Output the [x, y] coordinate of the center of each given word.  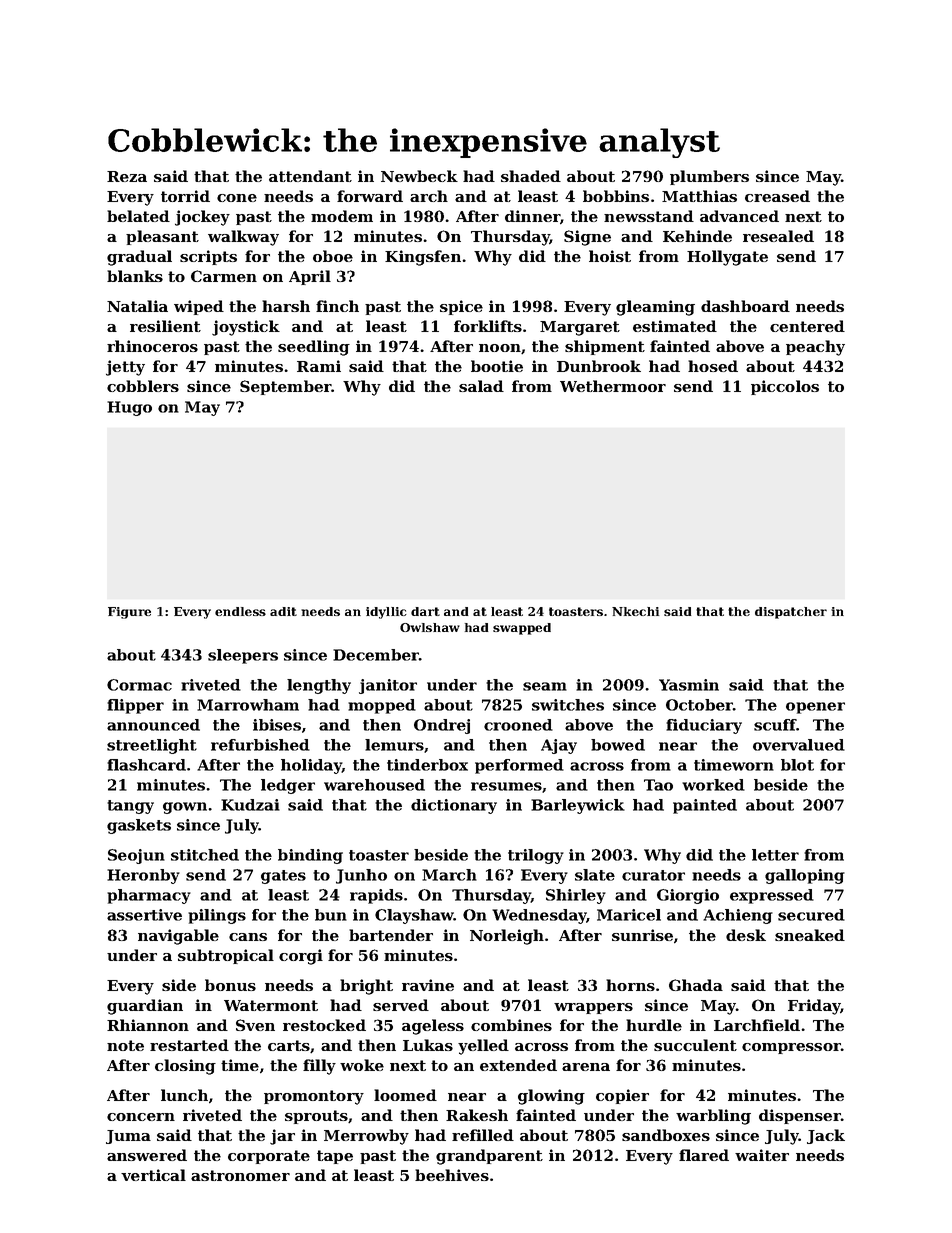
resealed [778, 236]
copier [622, 1096]
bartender [391, 935]
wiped [199, 307]
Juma [128, 1137]
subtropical [226, 956]
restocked [324, 1025]
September [286, 387]
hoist [610, 256]
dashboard [745, 306]
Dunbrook [599, 366]
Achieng [738, 916]
